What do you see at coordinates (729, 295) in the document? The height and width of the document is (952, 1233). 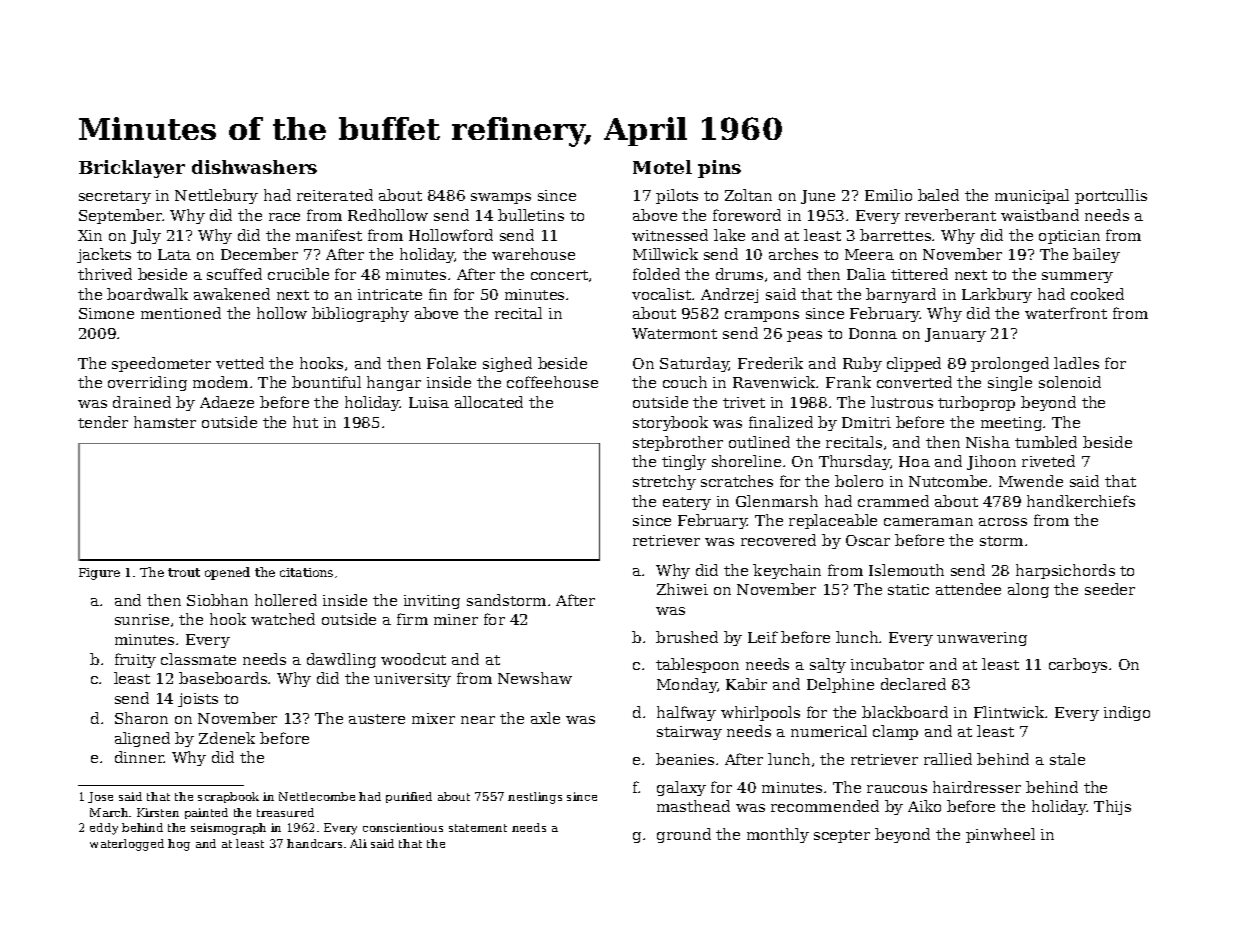 I see `Andrzej` at bounding box center [729, 295].
